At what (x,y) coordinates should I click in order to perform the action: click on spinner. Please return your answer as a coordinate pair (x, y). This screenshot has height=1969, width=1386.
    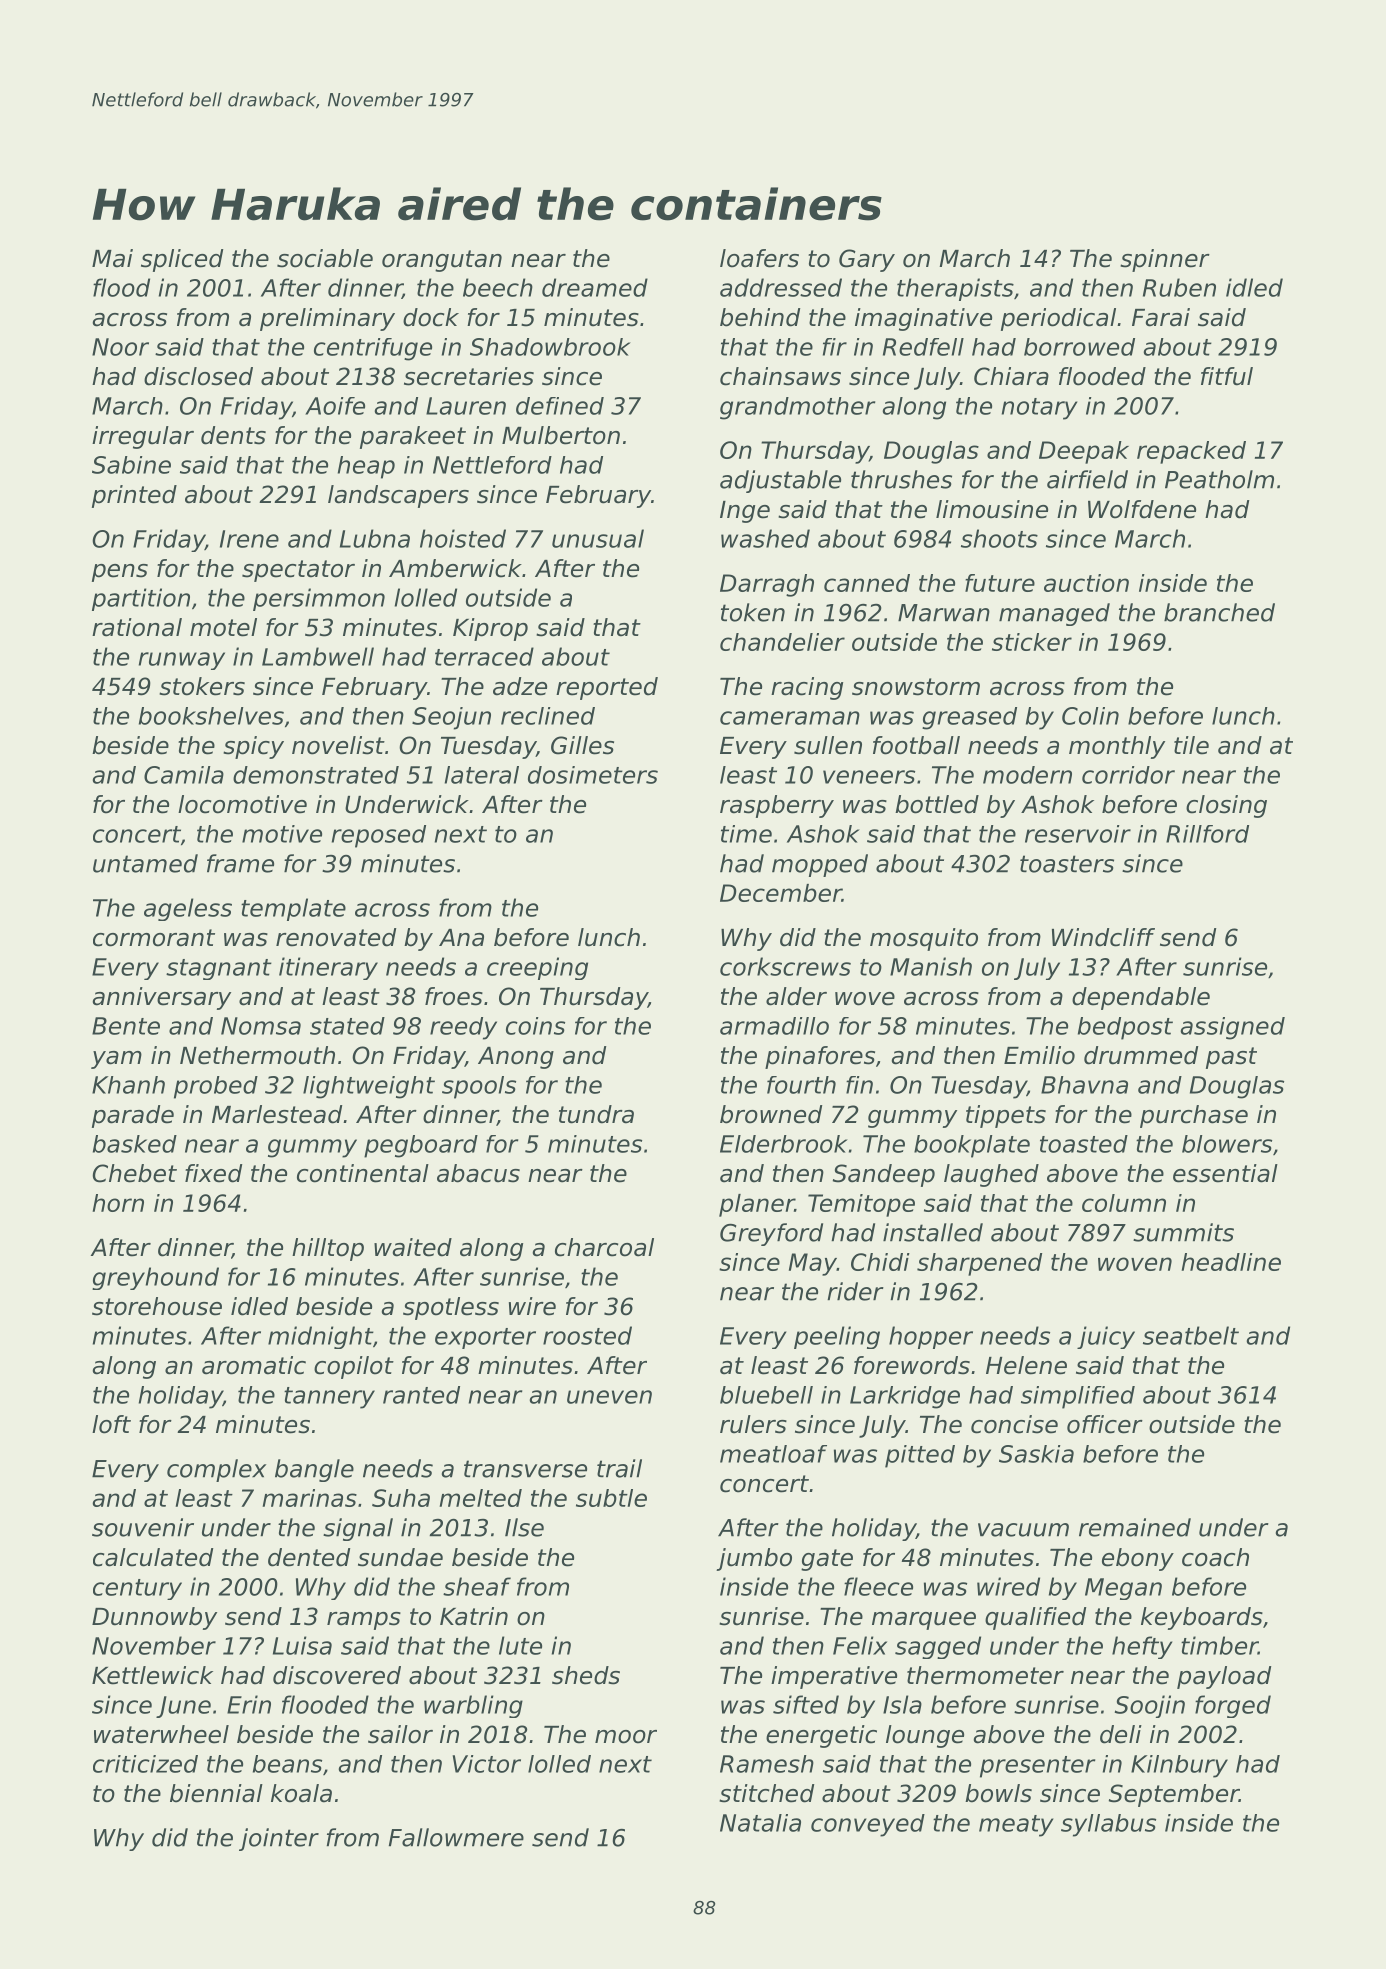
    Looking at the image, I should click on (1165, 260).
